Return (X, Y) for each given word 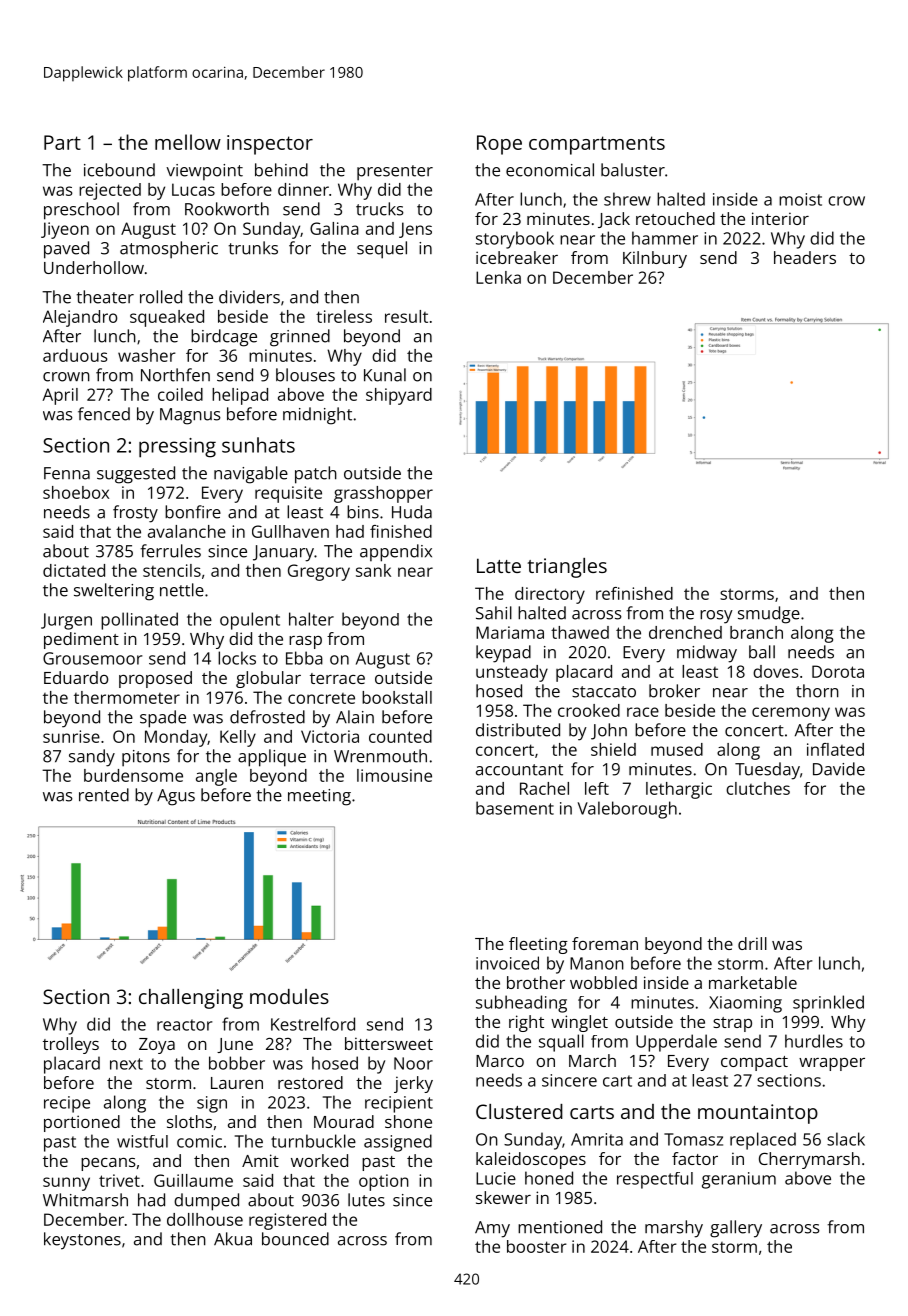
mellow (188, 142)
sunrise (71, 736)
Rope (499, 145)
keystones (82, 1241)
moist (800, 199)
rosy (716, 617)
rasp (305, 642)
